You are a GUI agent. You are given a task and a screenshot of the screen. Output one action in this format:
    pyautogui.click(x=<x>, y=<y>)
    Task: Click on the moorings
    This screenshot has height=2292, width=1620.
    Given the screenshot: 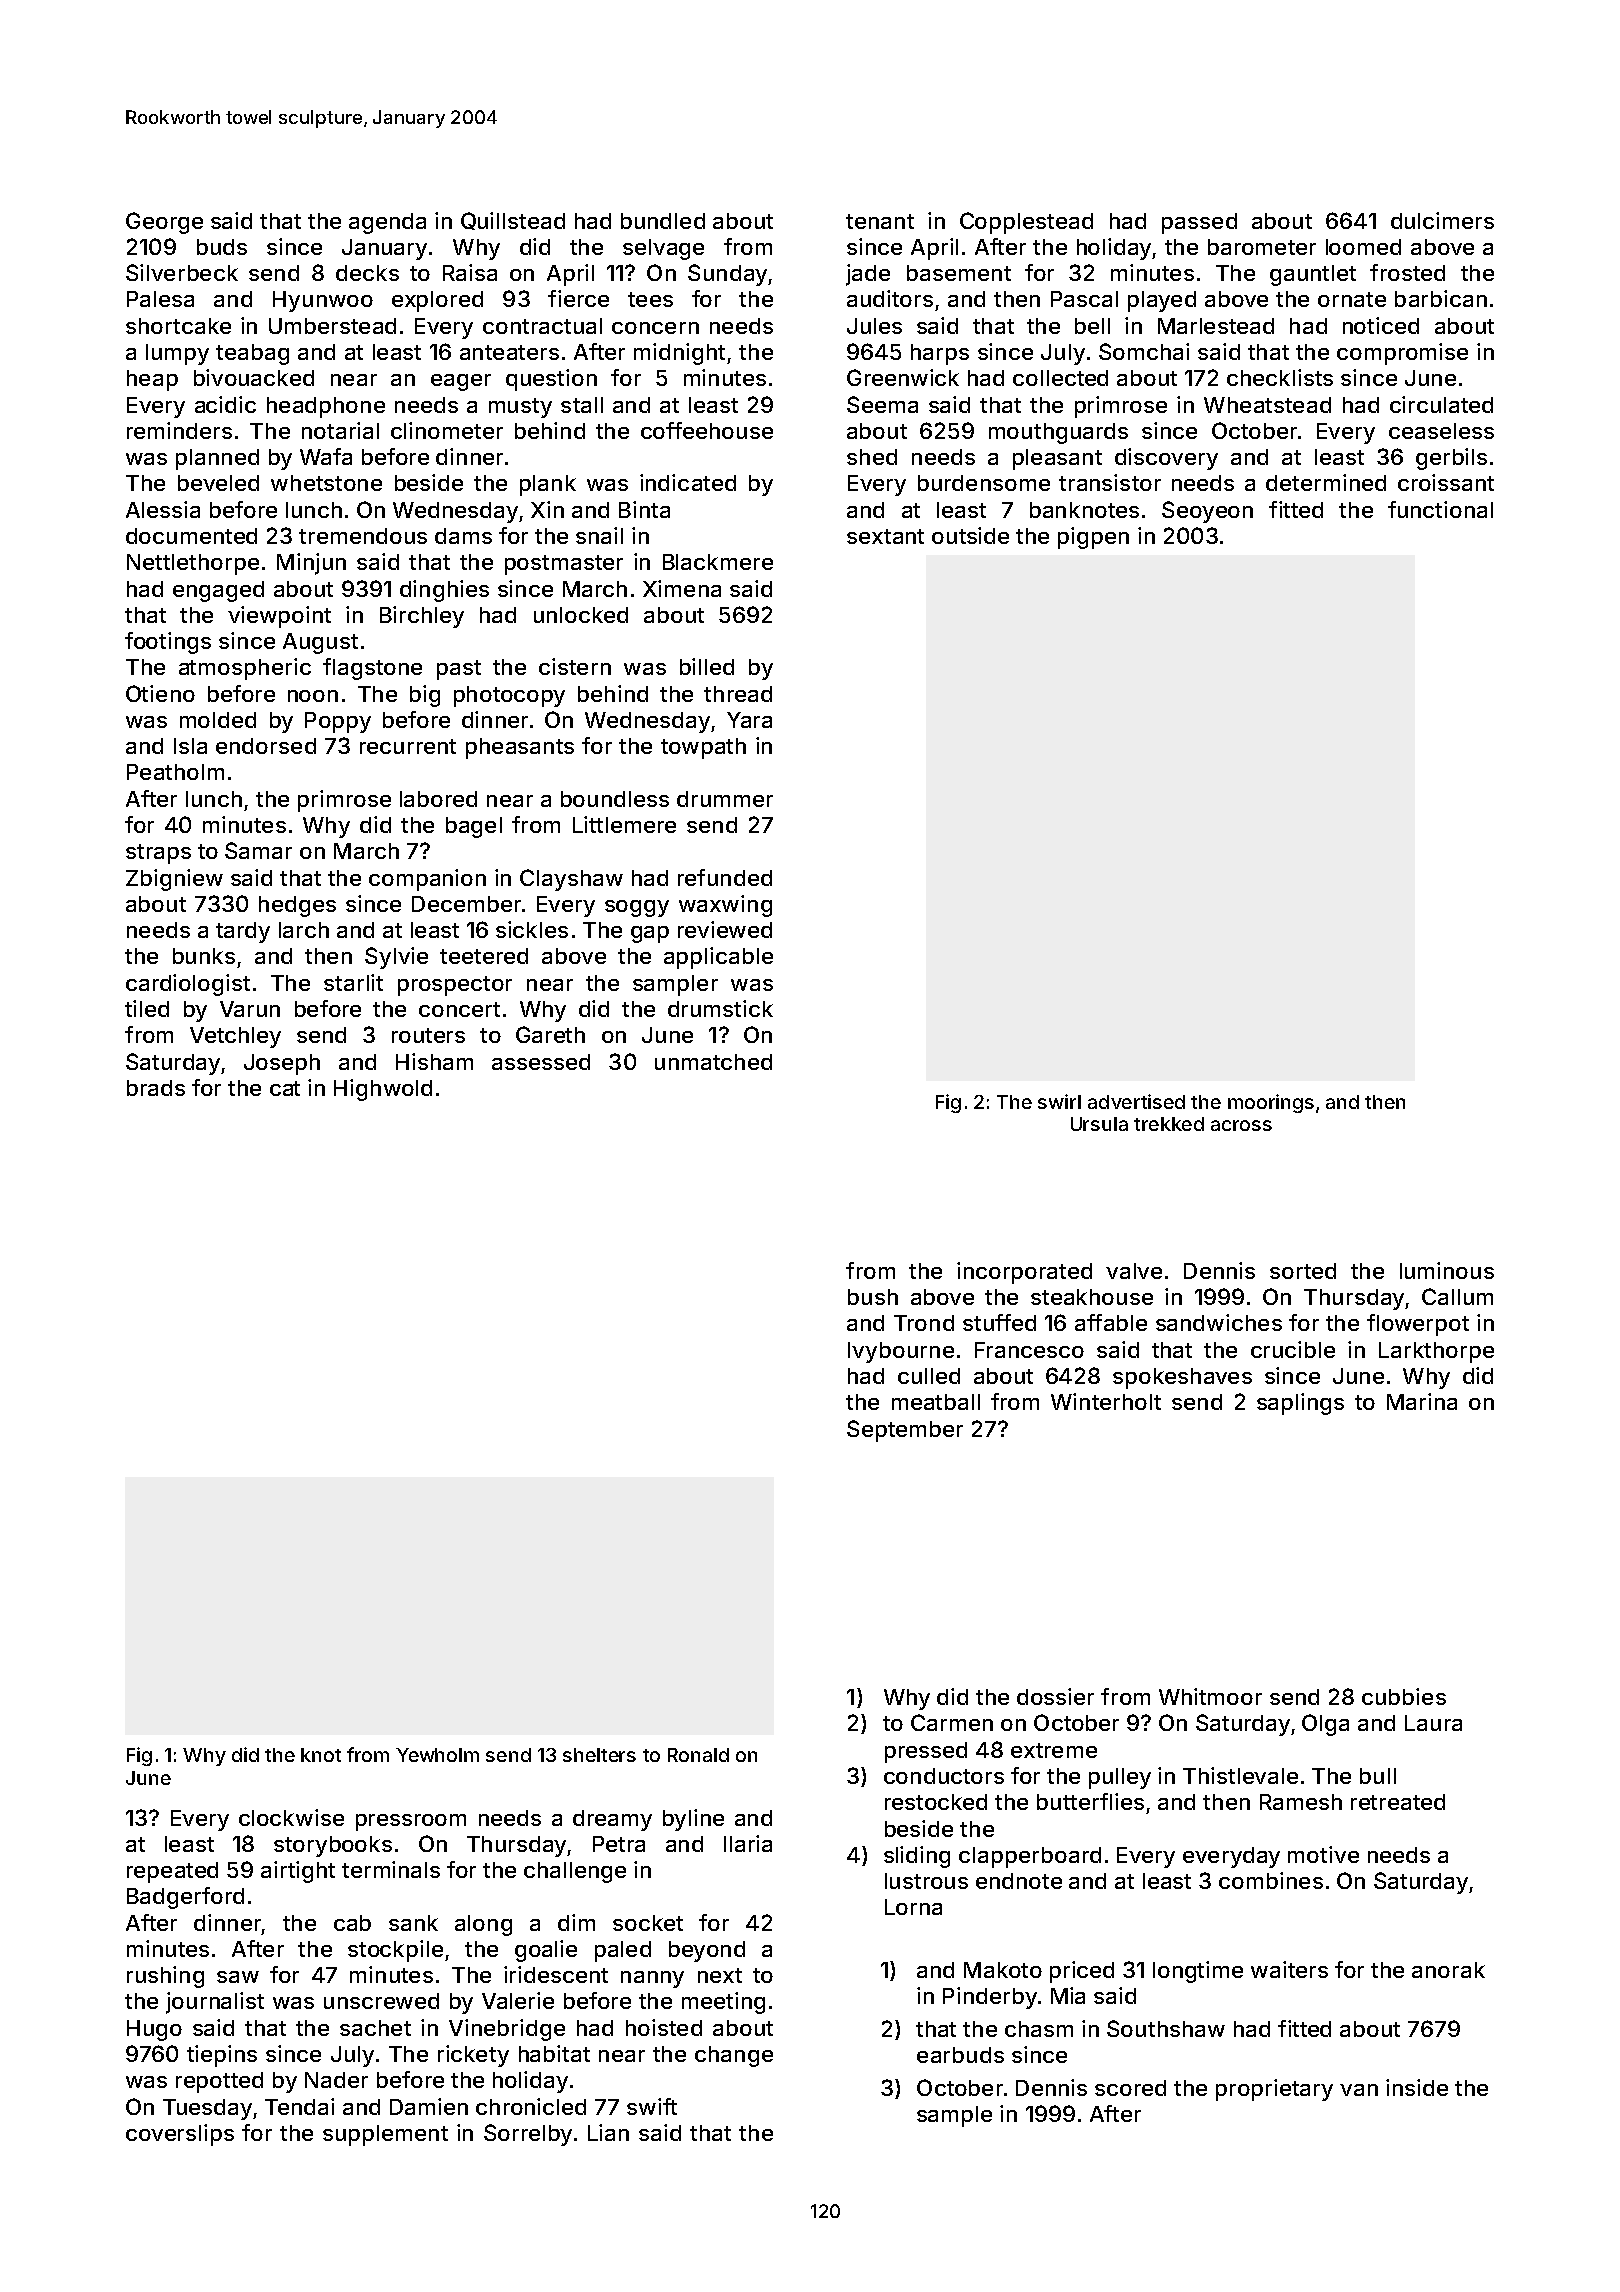 What is the action you would take?
    pyautogui.click(x=1271, y=1103)
